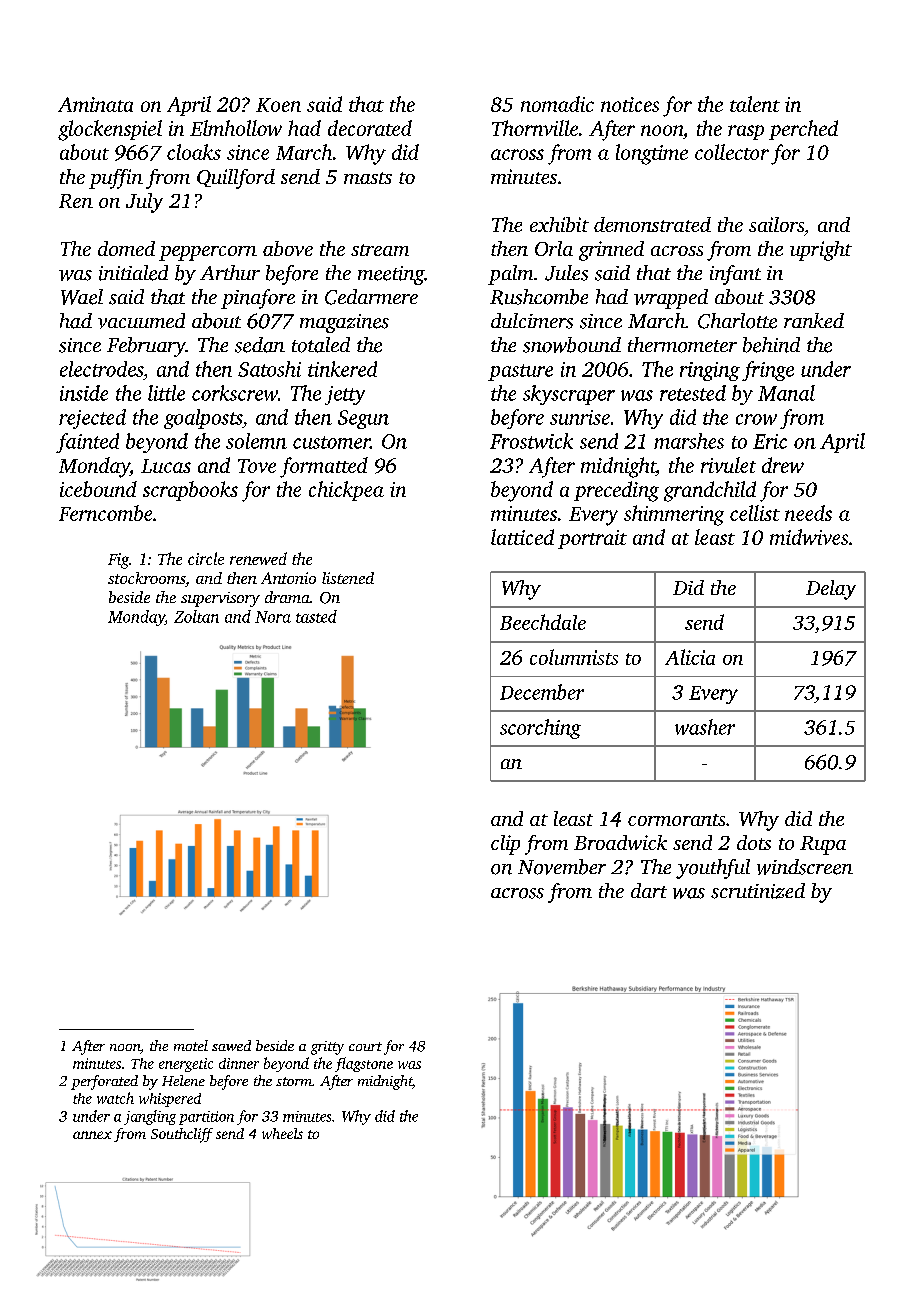  I want to click on flagstone, so click(364, 1064).
